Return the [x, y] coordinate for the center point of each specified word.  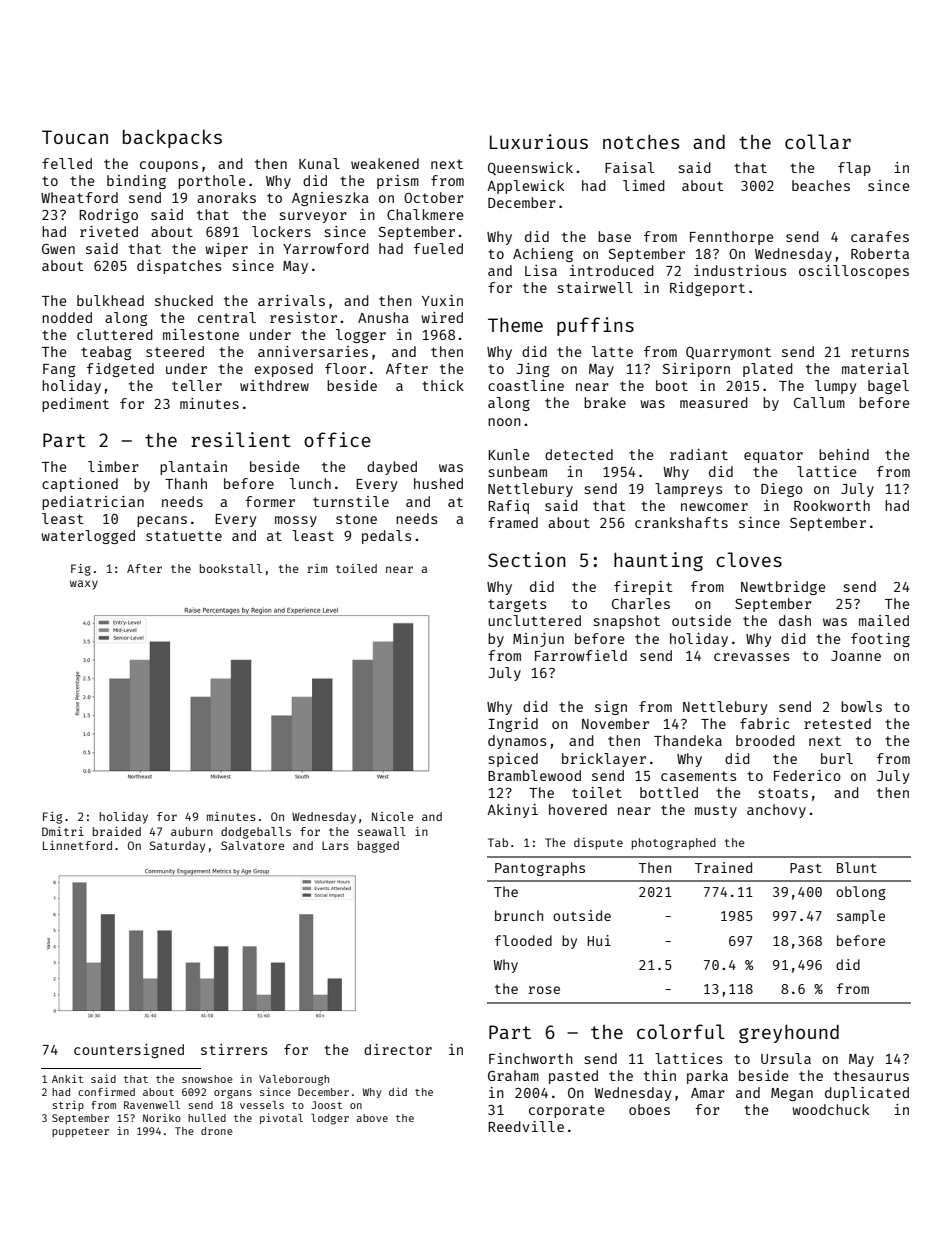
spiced [513, 760]
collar [818, 141]
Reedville [526, 1126]
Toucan [75, 137]
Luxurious [539, 141]
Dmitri [63, 831]
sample [861, 917]
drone [217, 1131]
